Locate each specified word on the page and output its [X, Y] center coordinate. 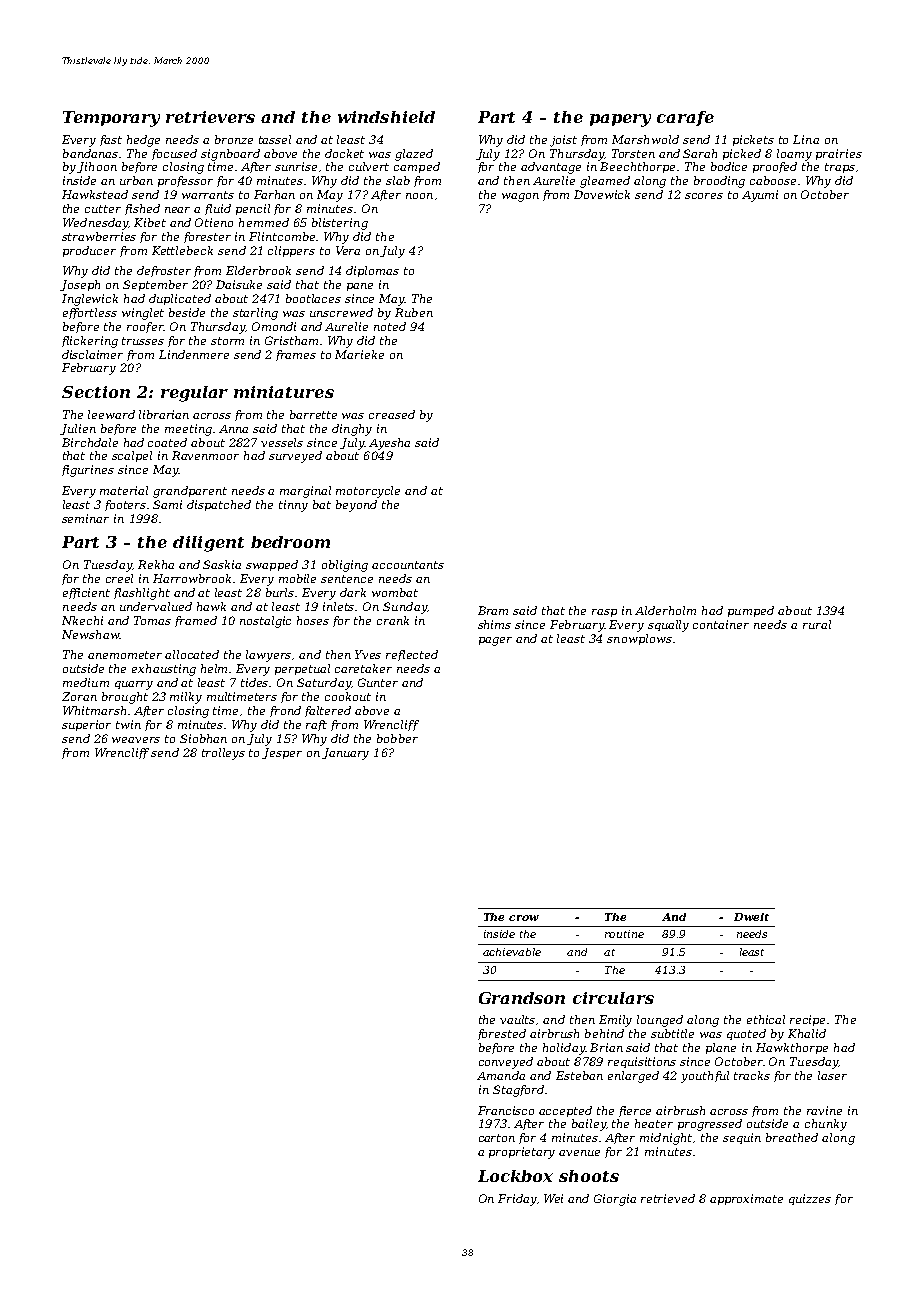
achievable [512, 952]
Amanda [501, 1075]
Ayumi [760, 196]
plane [721, 1048]
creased [392, 414]
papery [620, 120]
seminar [85, 518]
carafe [685, 118]
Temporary [111, 119]
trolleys [223, 754]
